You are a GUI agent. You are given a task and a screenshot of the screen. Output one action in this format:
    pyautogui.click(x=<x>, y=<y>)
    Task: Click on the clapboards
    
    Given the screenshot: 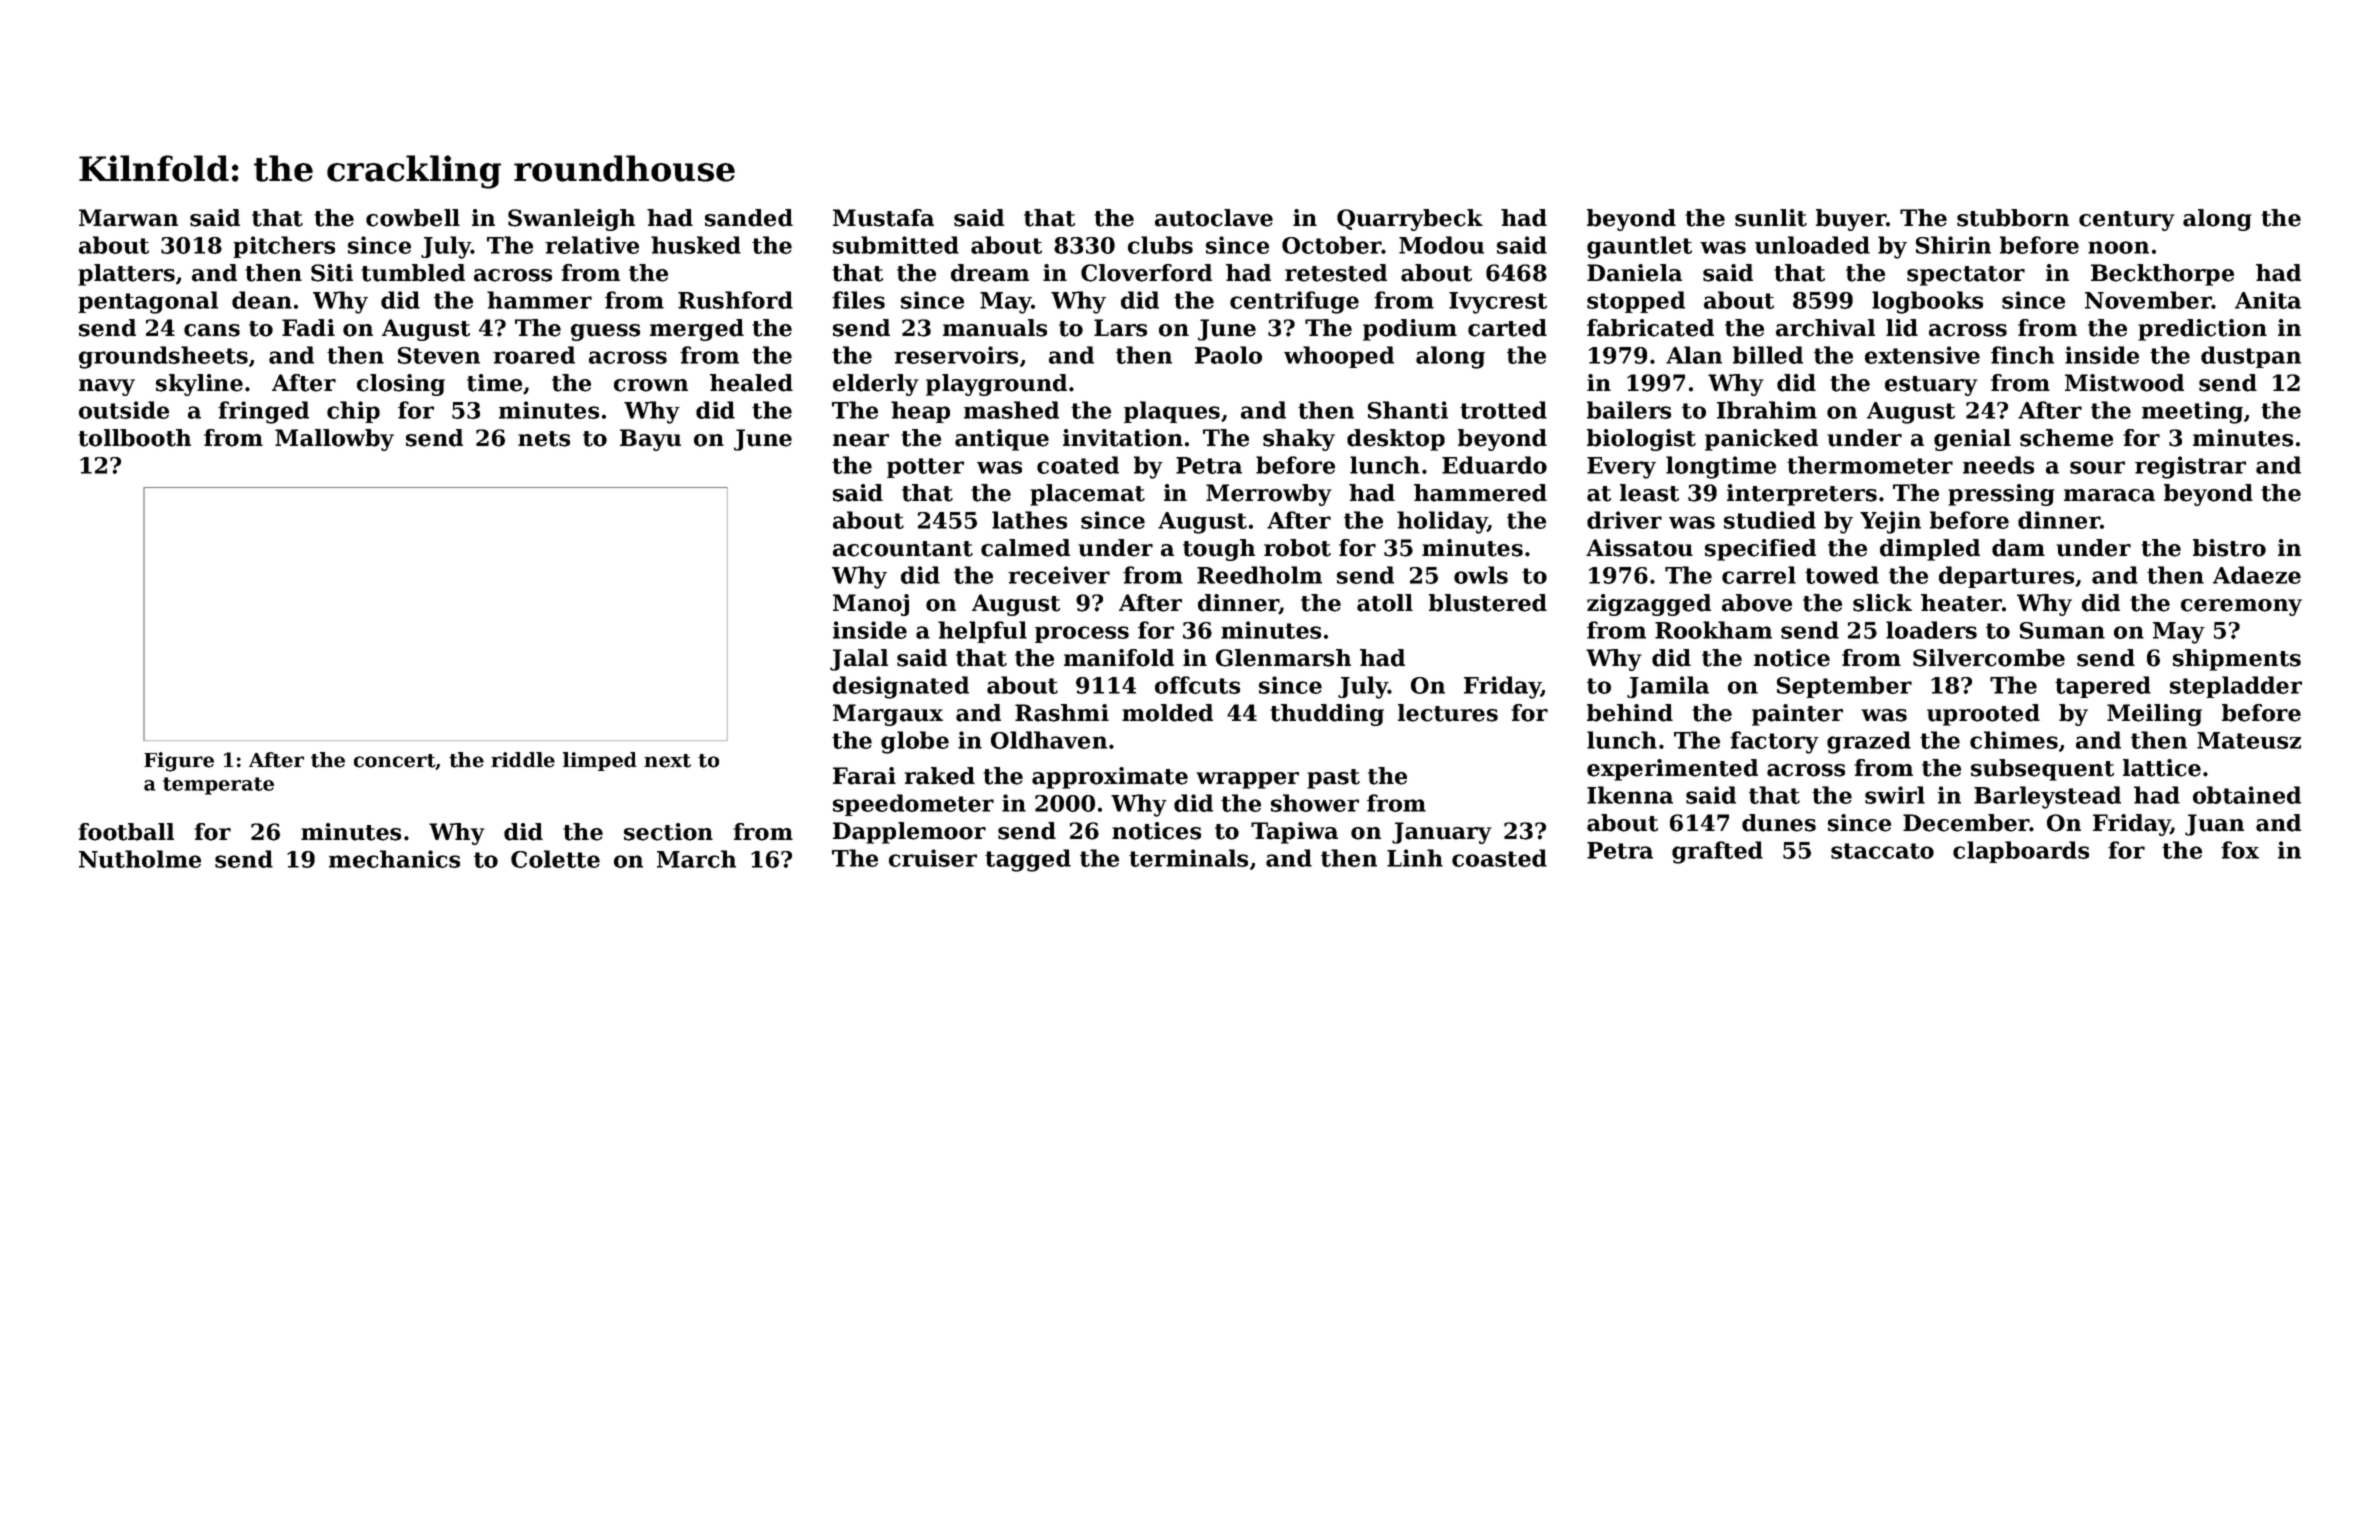 What is the action you would take?
    pyautogui.click(x=2021, y=852)
